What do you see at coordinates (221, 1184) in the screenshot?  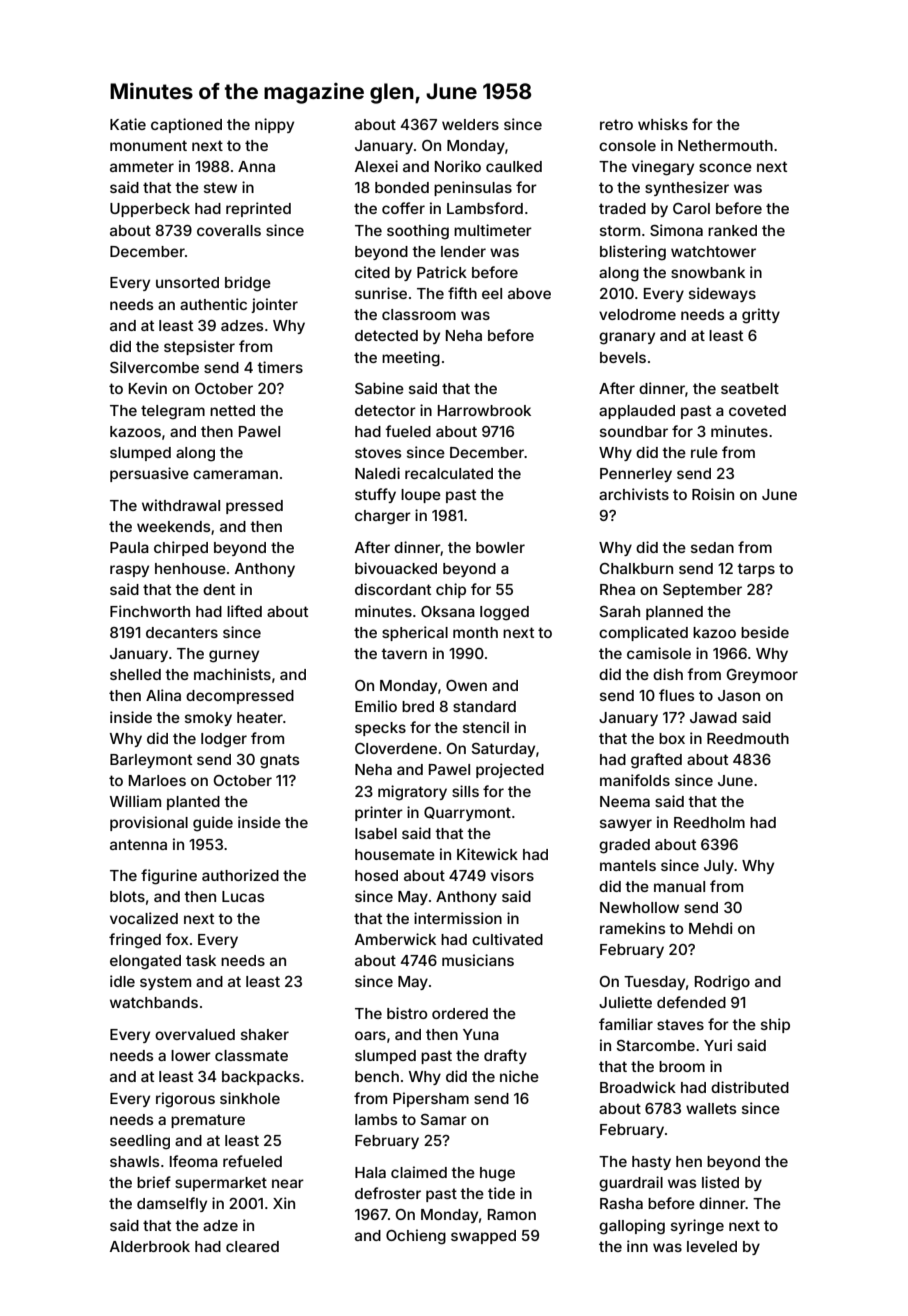 I see `supermarket` at bounding box center [221, 1184].
